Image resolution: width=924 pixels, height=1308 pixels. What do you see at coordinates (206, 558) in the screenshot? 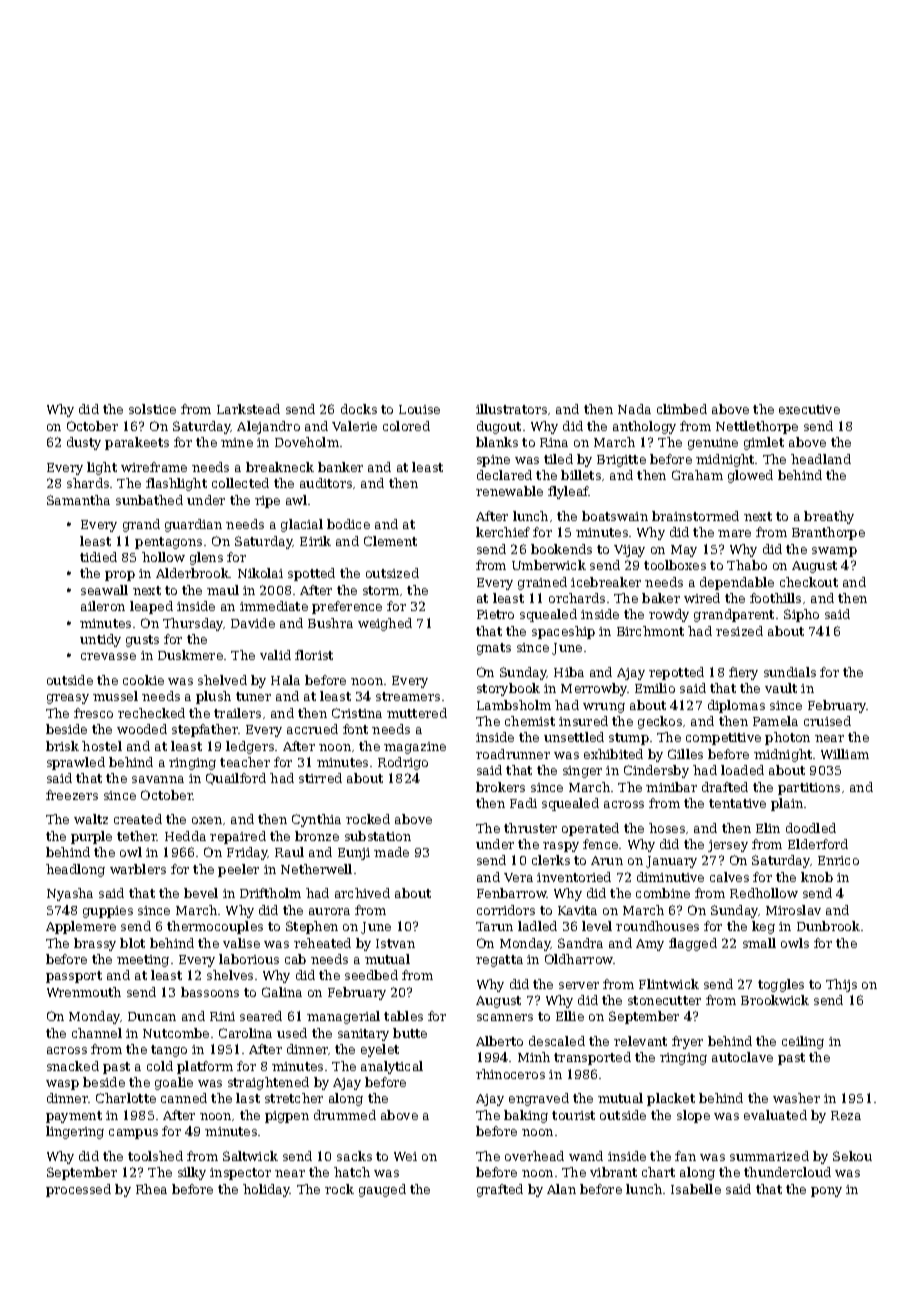
I see `glens` at bounding box center [206, 558].
